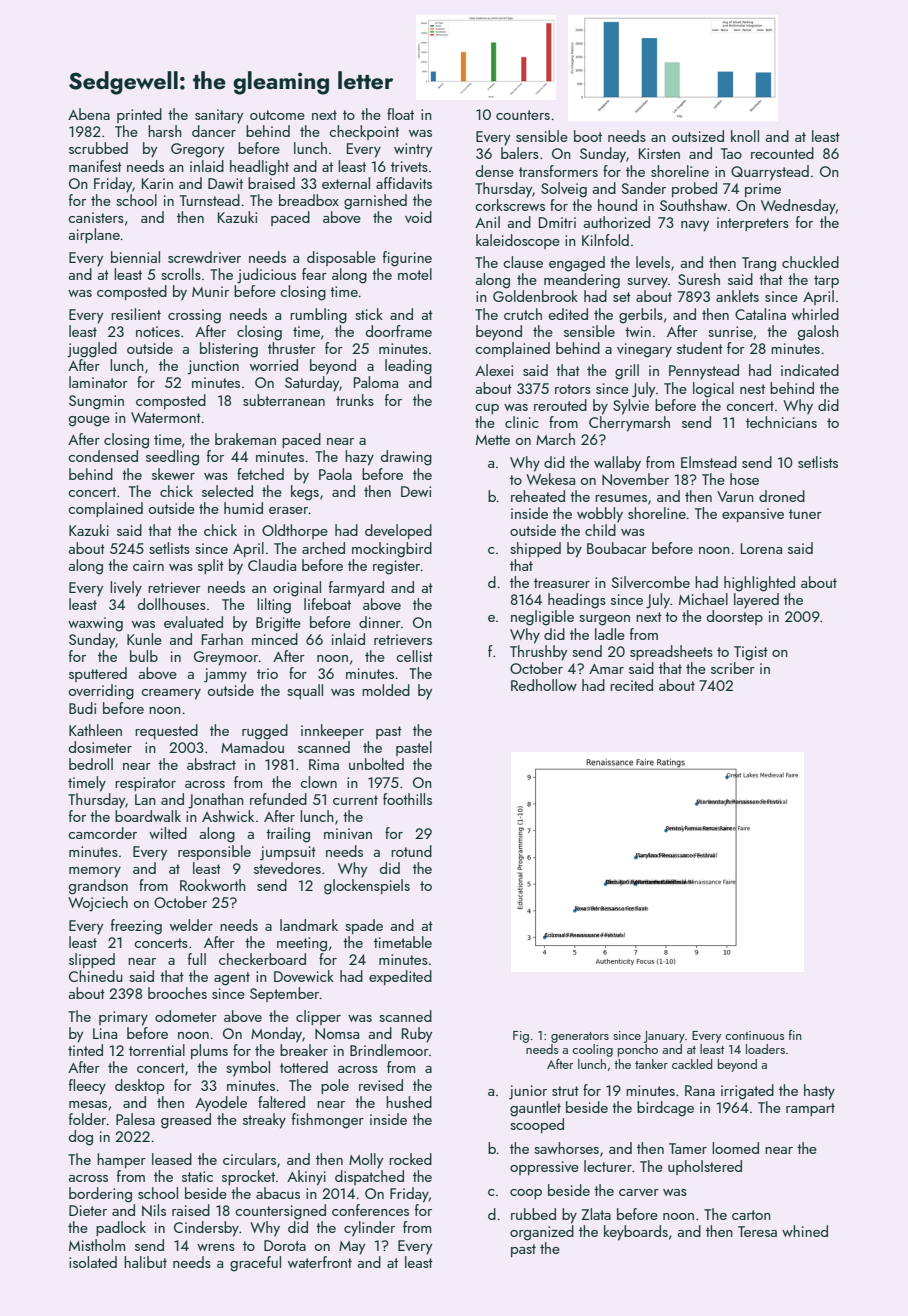 The image size is (908, 1316). Describe the element at coordinates (89, 114) in the screenshot. I see `Abena` at that location.
